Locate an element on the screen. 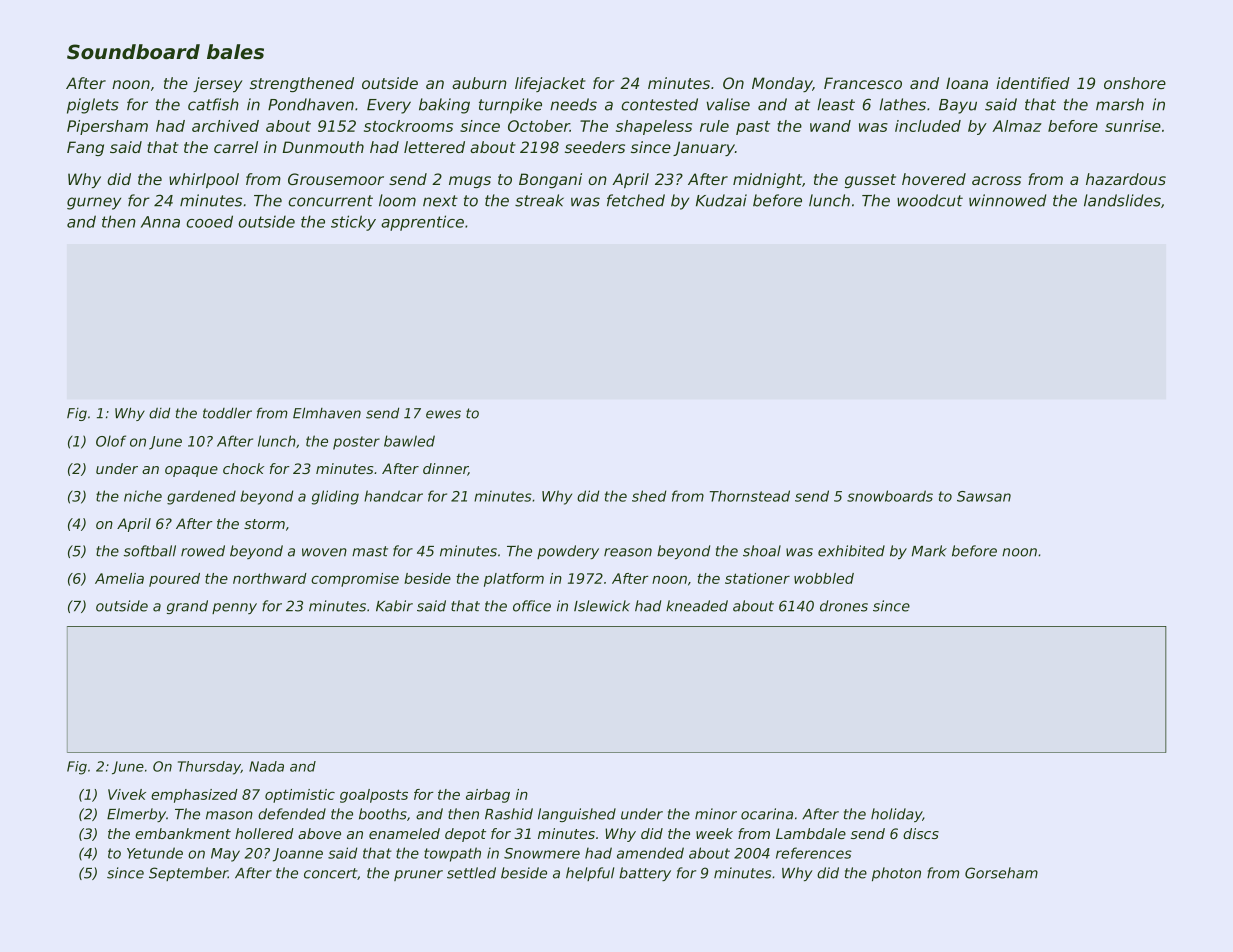 Image resolution: width=1233 pixels, height=952 pixels. sticky is located at coordinates (353, 223).
